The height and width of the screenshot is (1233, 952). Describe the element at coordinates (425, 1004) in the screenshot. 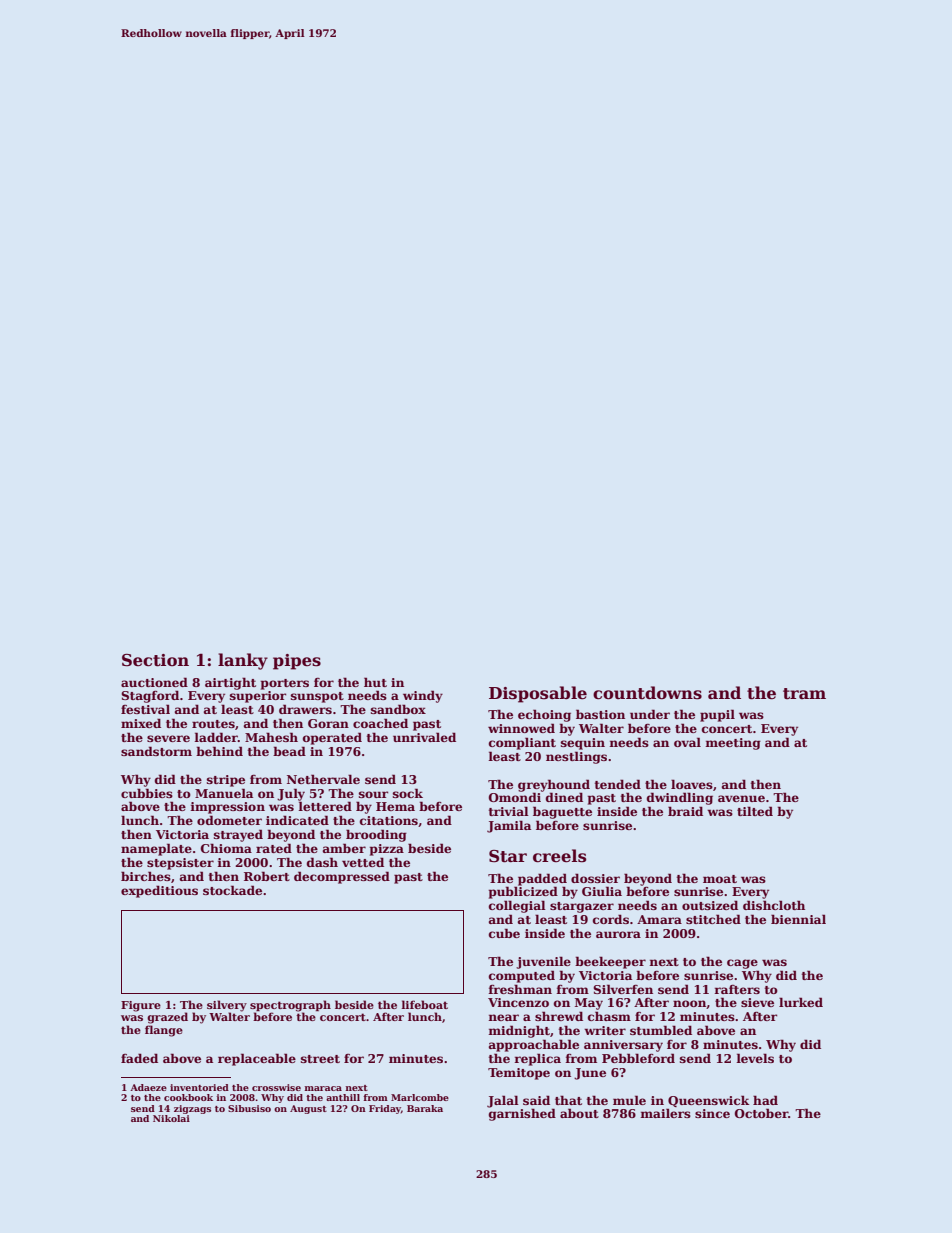

I see `lifeboat` at that location.
